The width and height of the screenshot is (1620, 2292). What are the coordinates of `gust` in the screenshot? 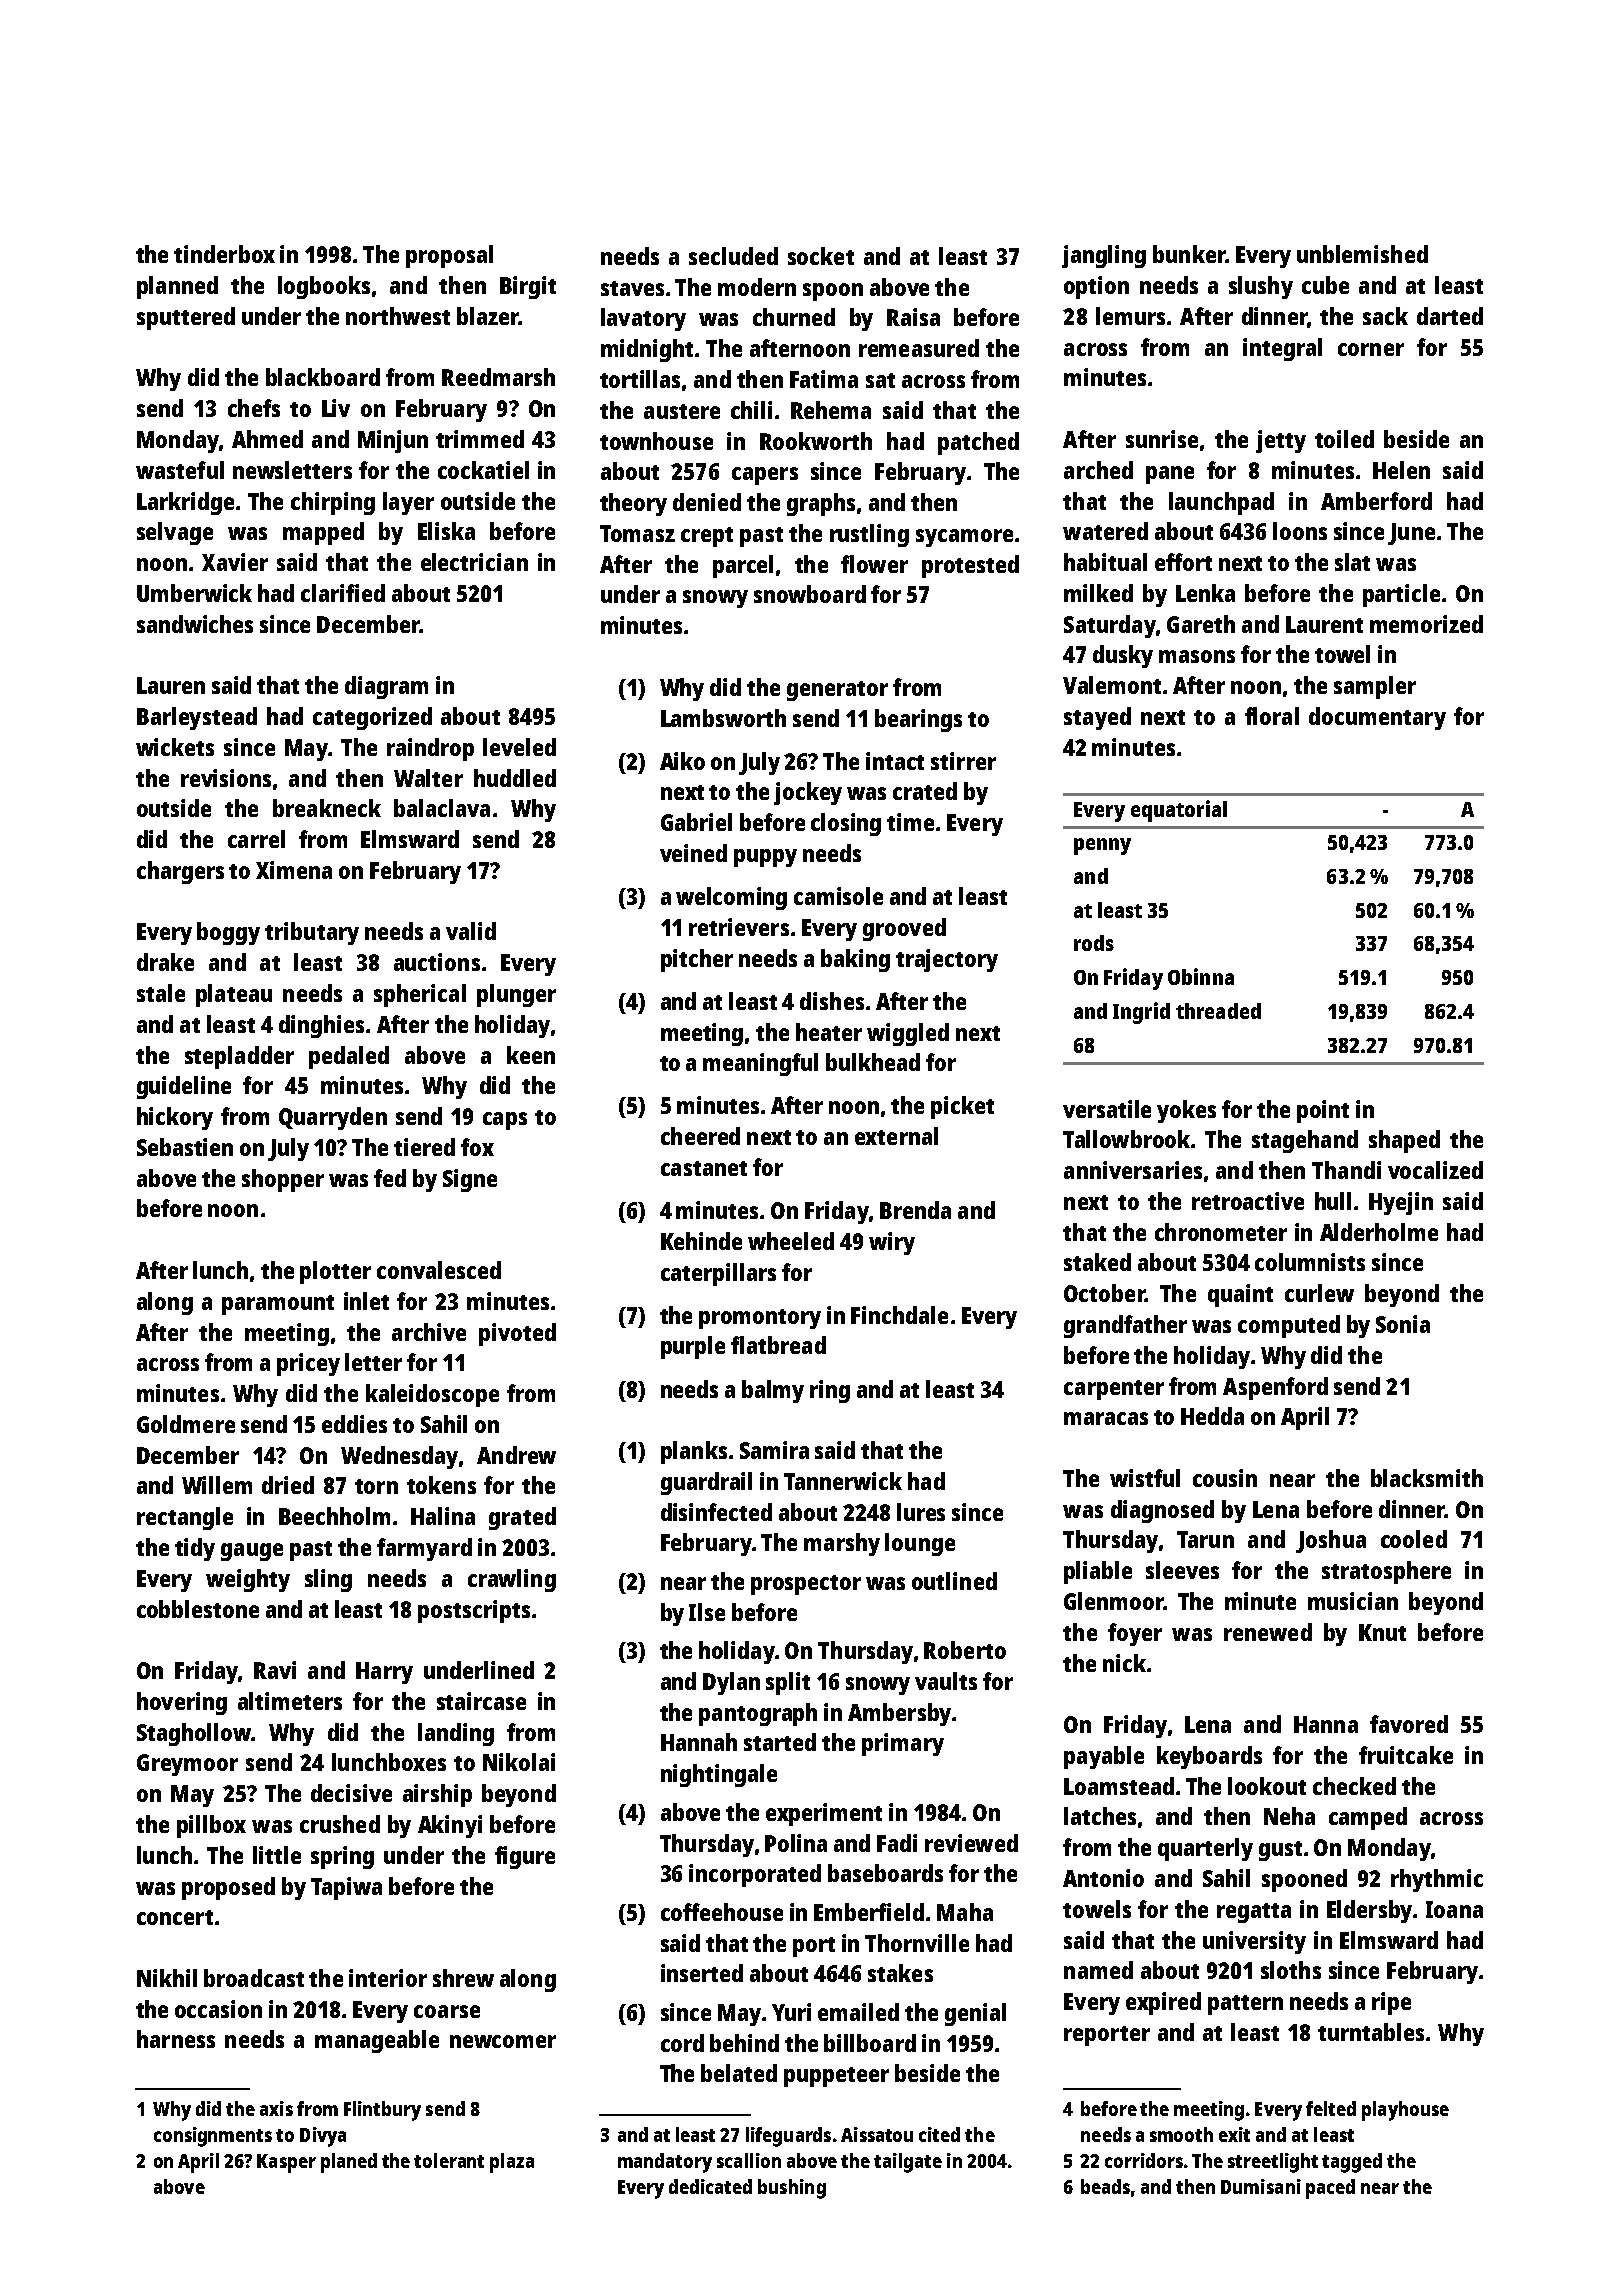 It's located at (1280, 1851).
